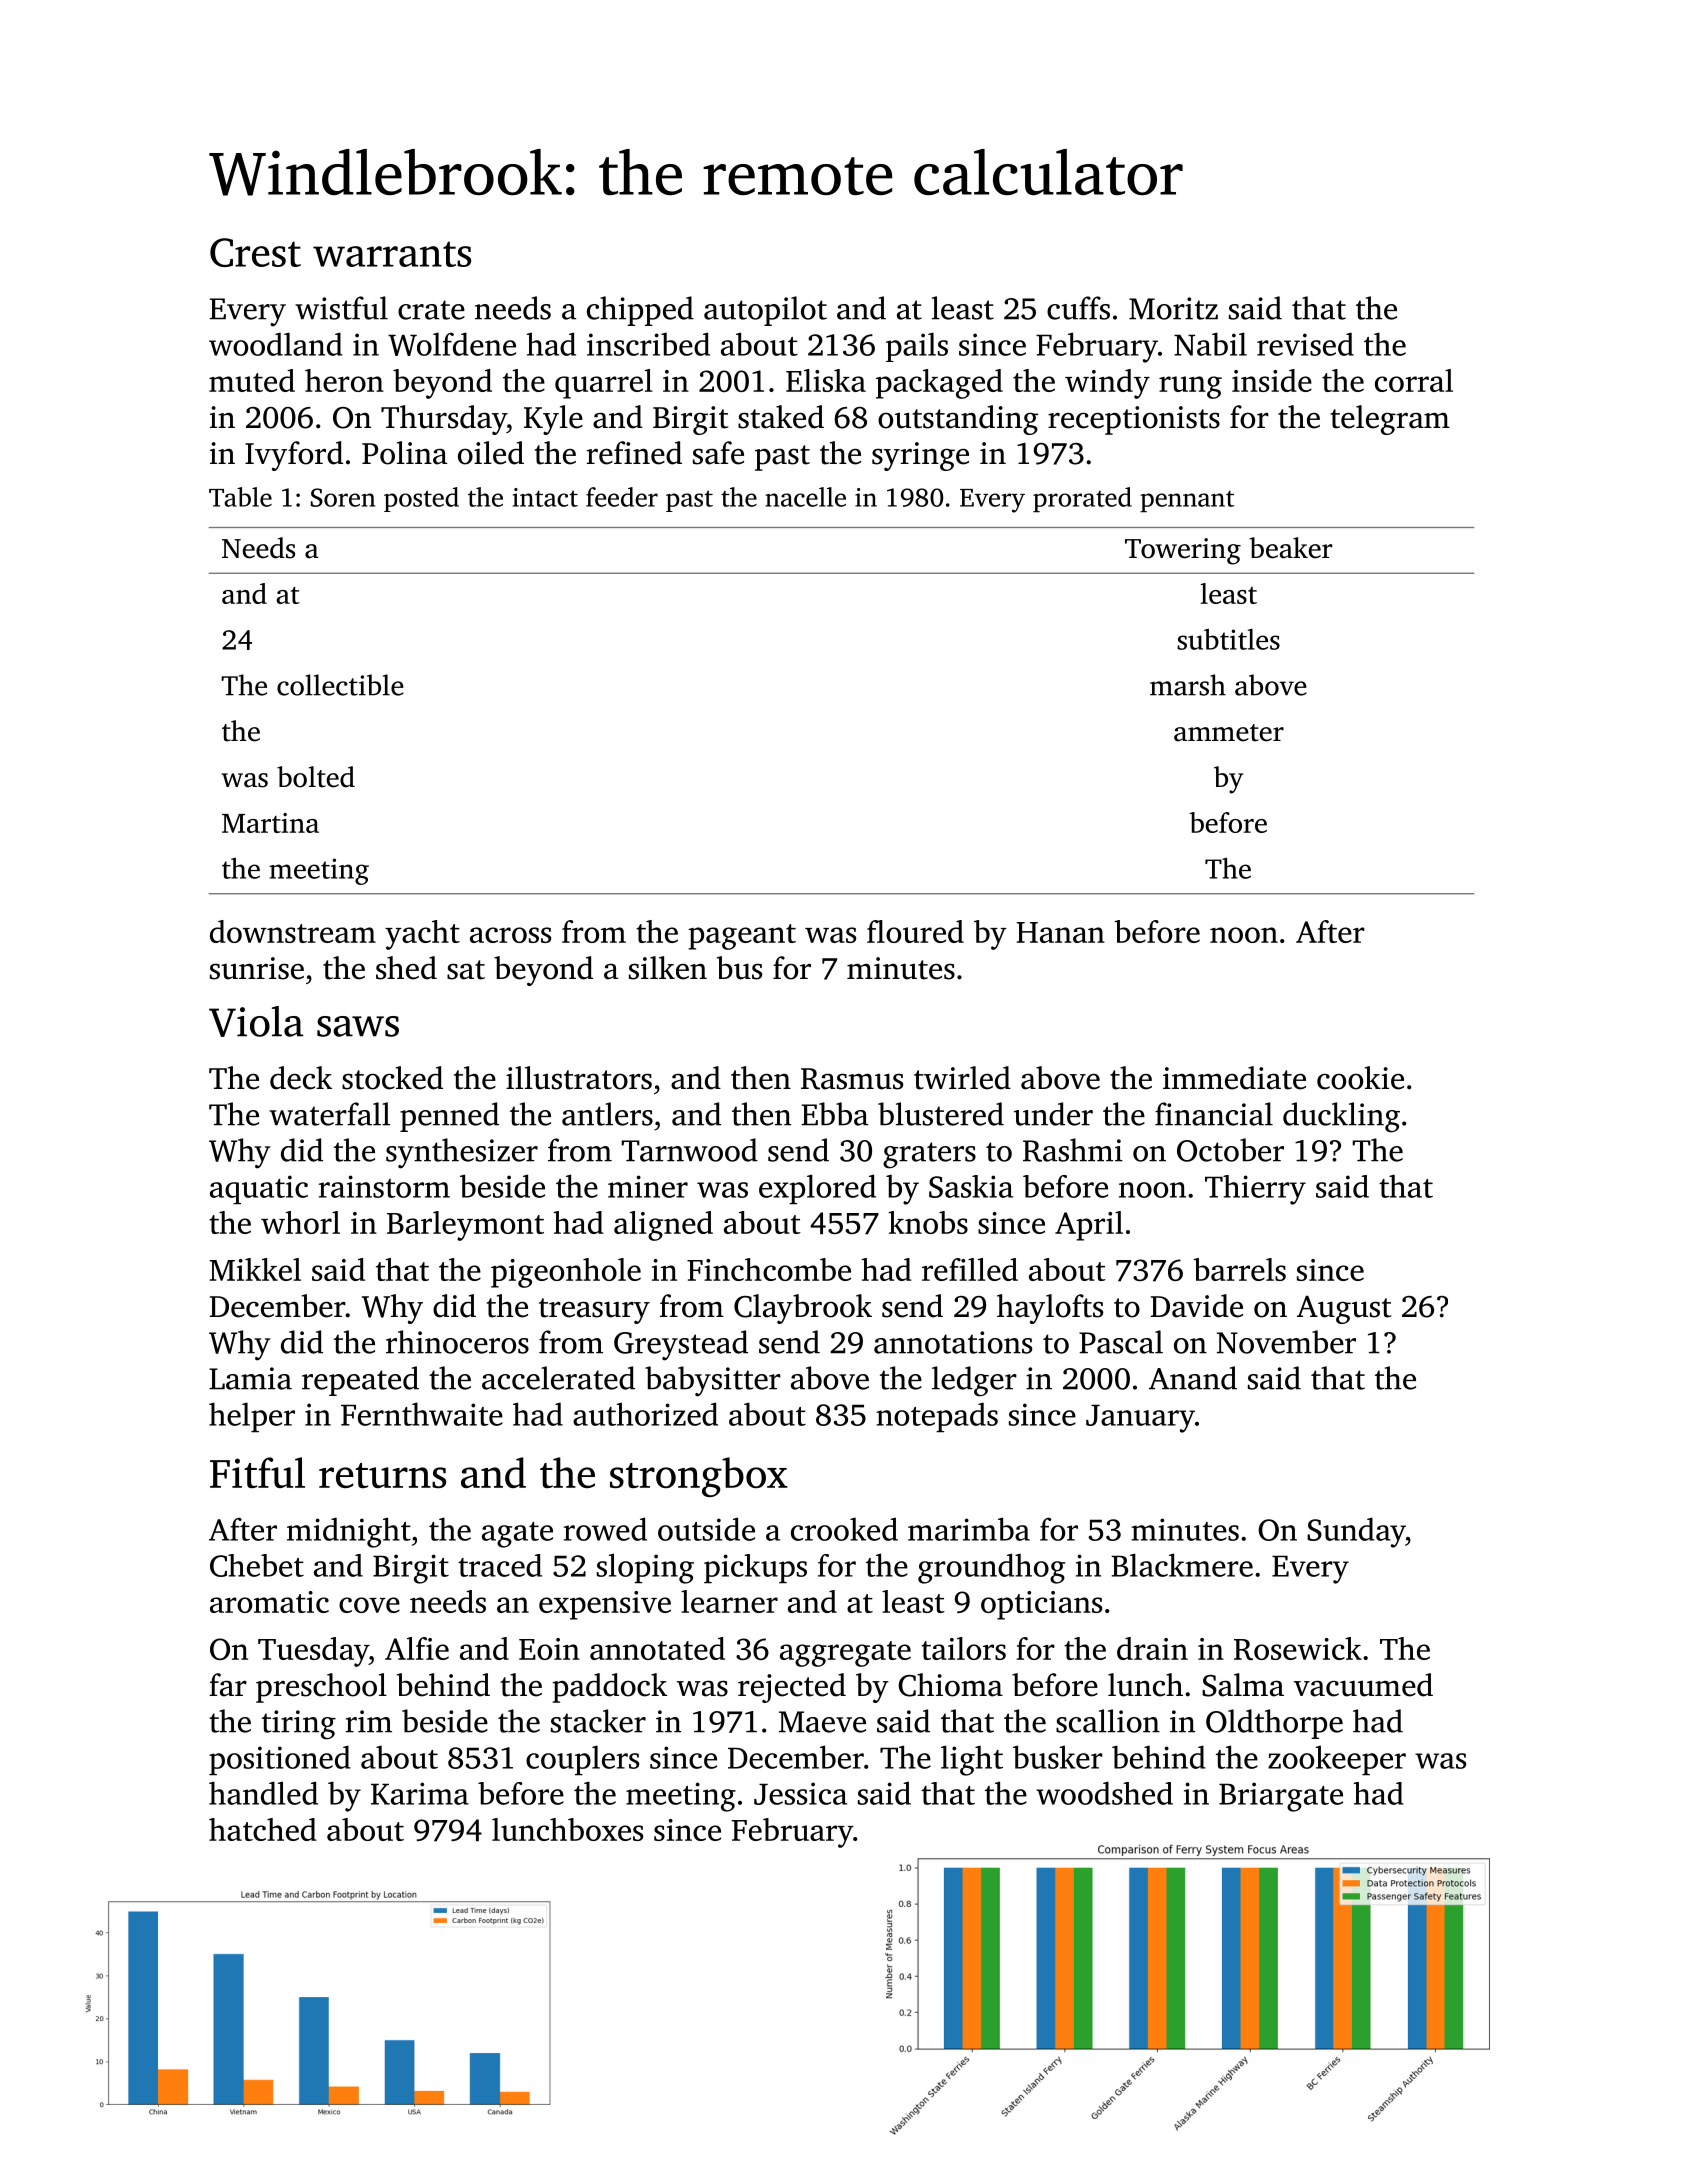 The height and width of the screenshot is (2178, 1683). What do you see at coordinates (510, 935) in the screenshot?
I see `across` at bounding box center [510, 935].
